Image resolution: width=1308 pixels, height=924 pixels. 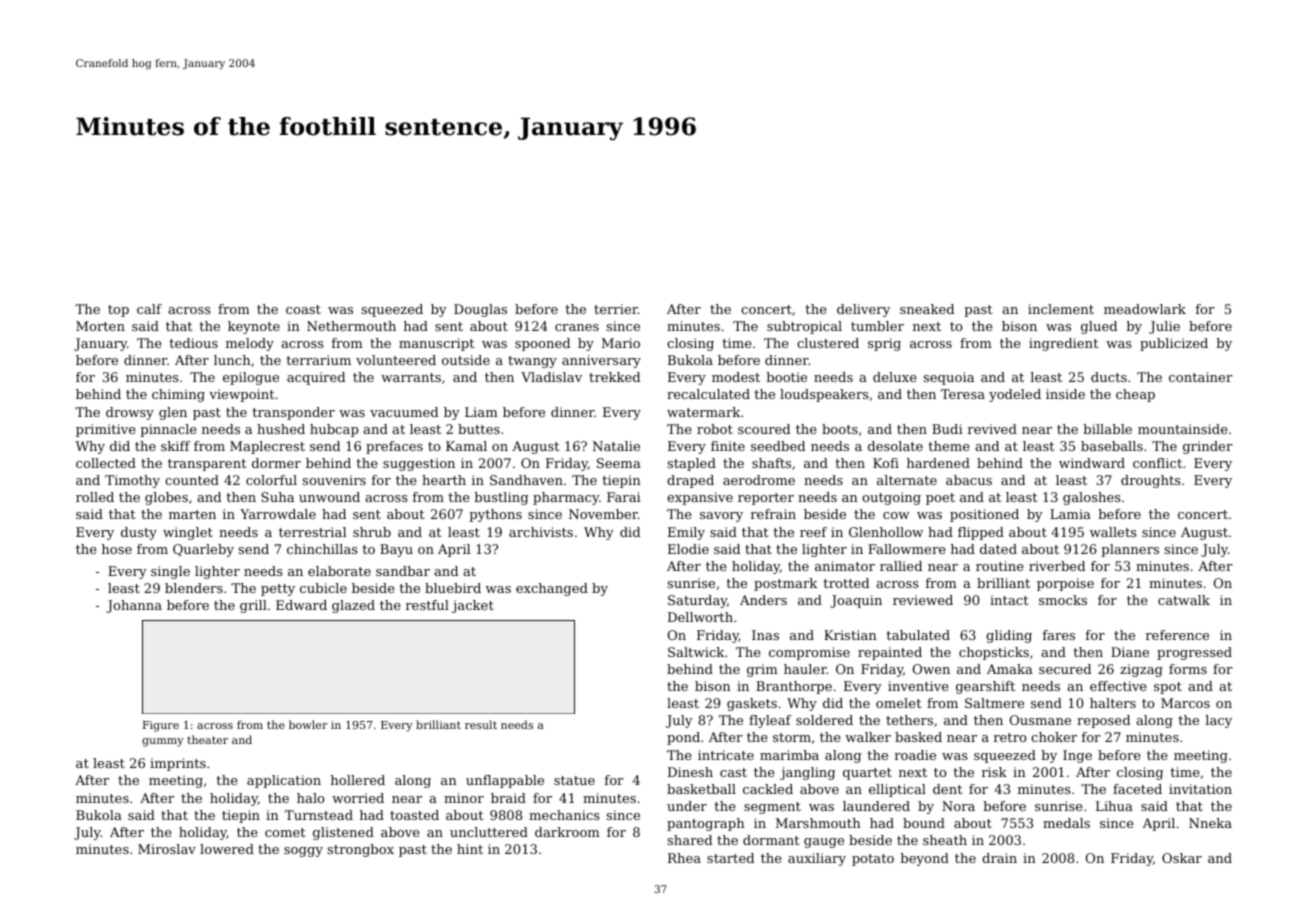 I want to click on started, so click(x=730, y=858).
